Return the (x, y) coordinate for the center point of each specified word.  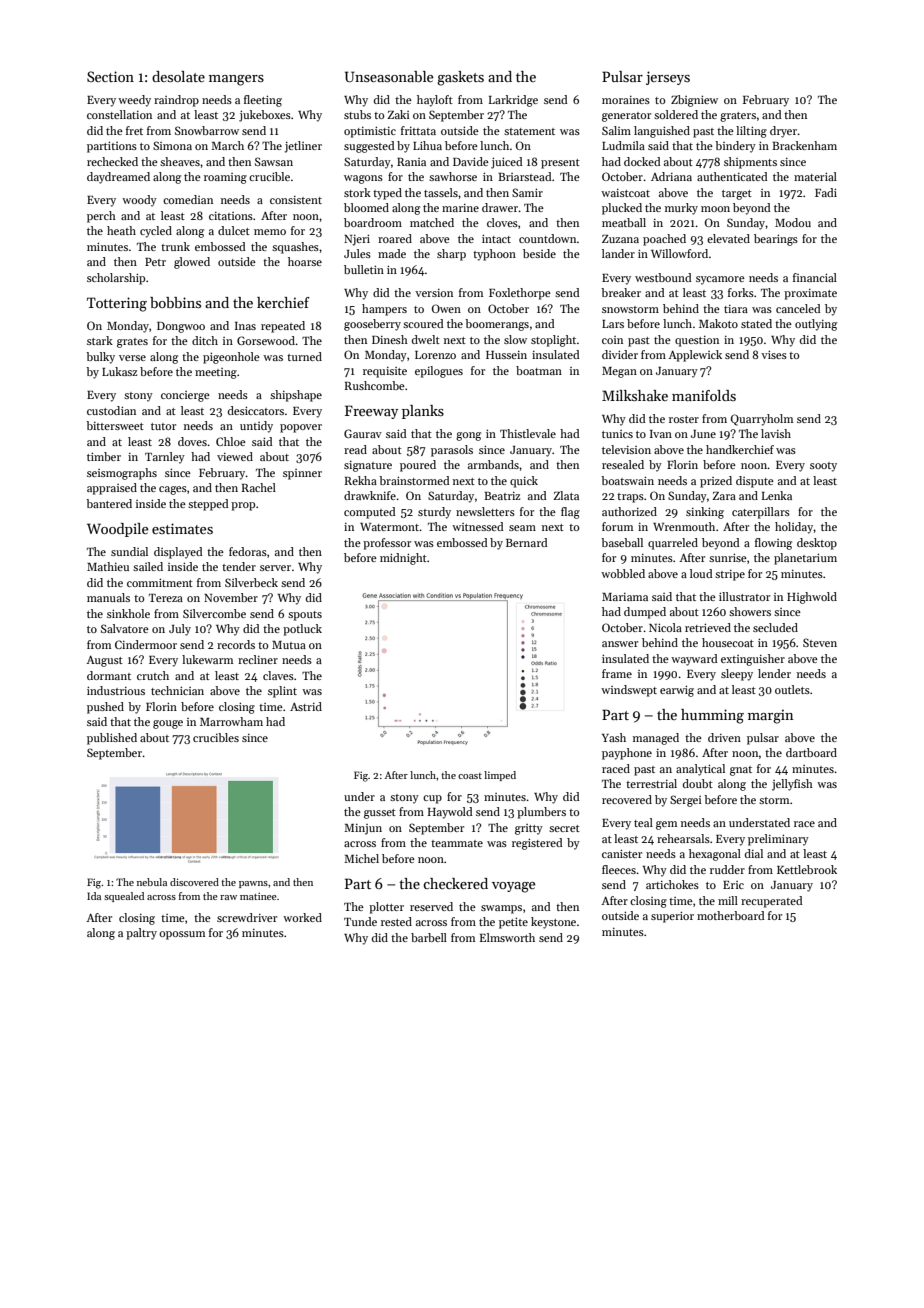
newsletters (485, 511)
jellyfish (792, 785)
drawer (500, 207)
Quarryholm (762, 420)
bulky (100, 358)
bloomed (366, 207)
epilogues (439, 372)
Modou (793, 222)
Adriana (671, 176)
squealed (124, 897)
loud (701, 573)
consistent (296, 200)
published (112, 739)
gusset (380, 814)
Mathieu (108, 566)
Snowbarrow (207, 130)
